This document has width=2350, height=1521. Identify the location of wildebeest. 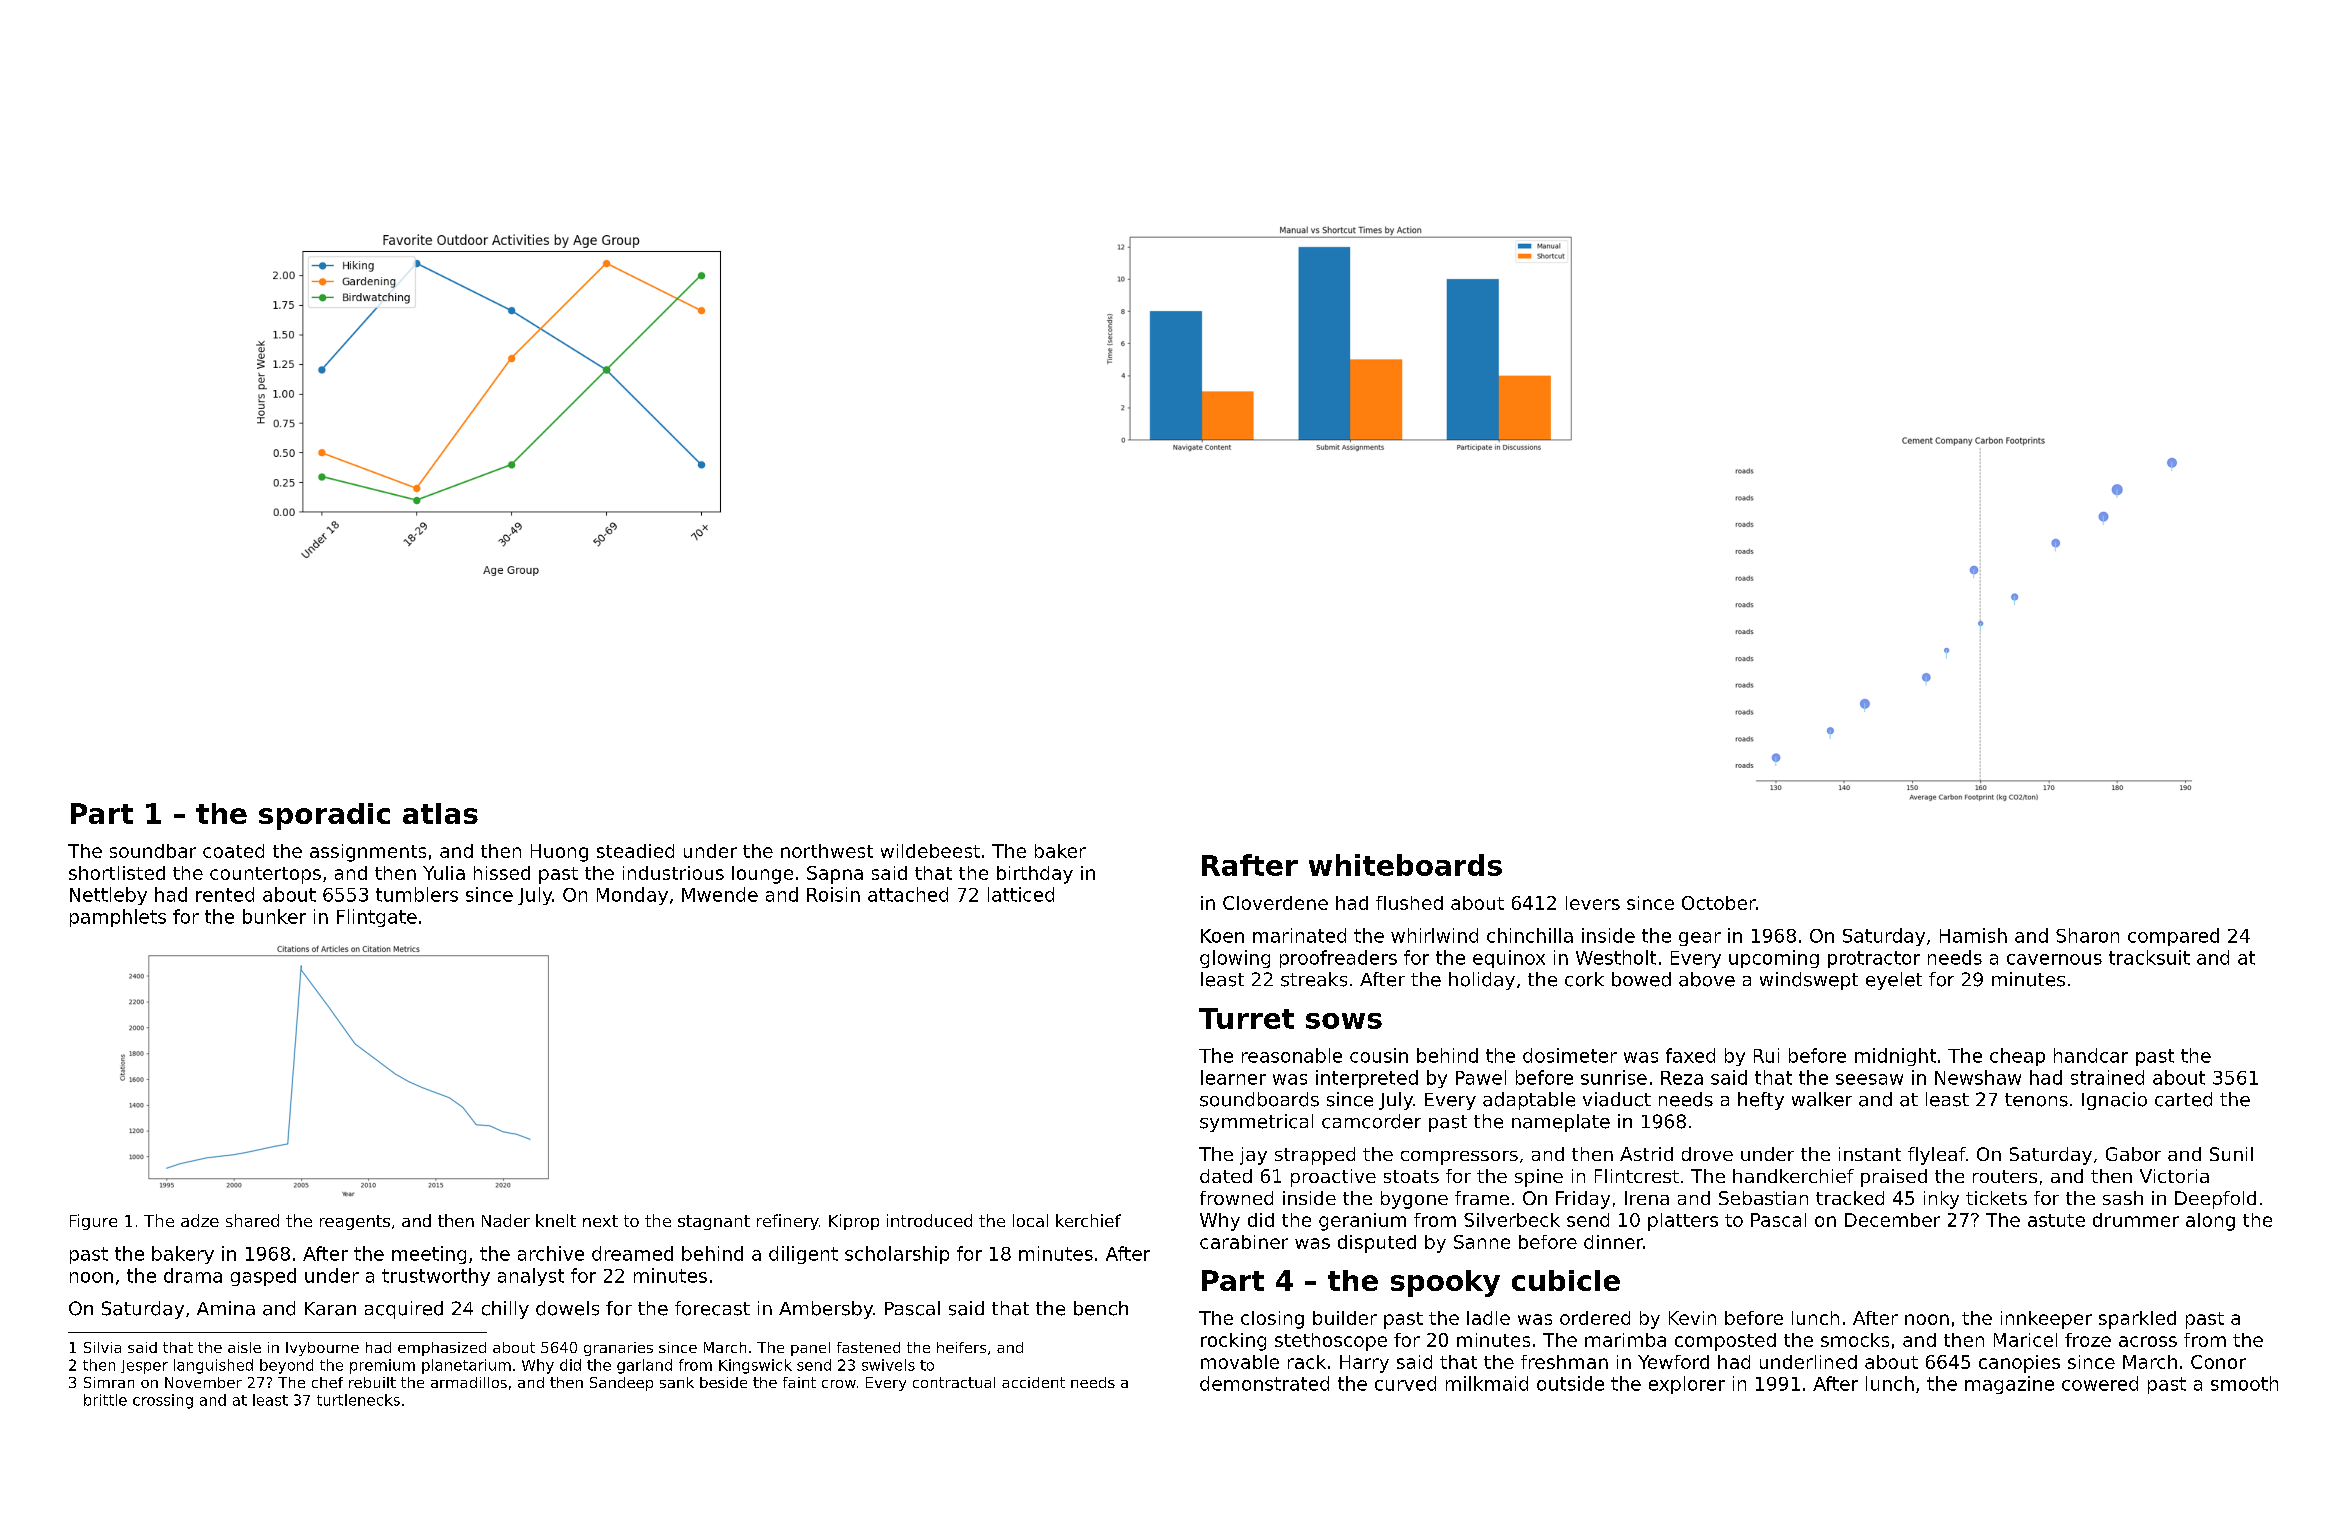
(930, 851).
